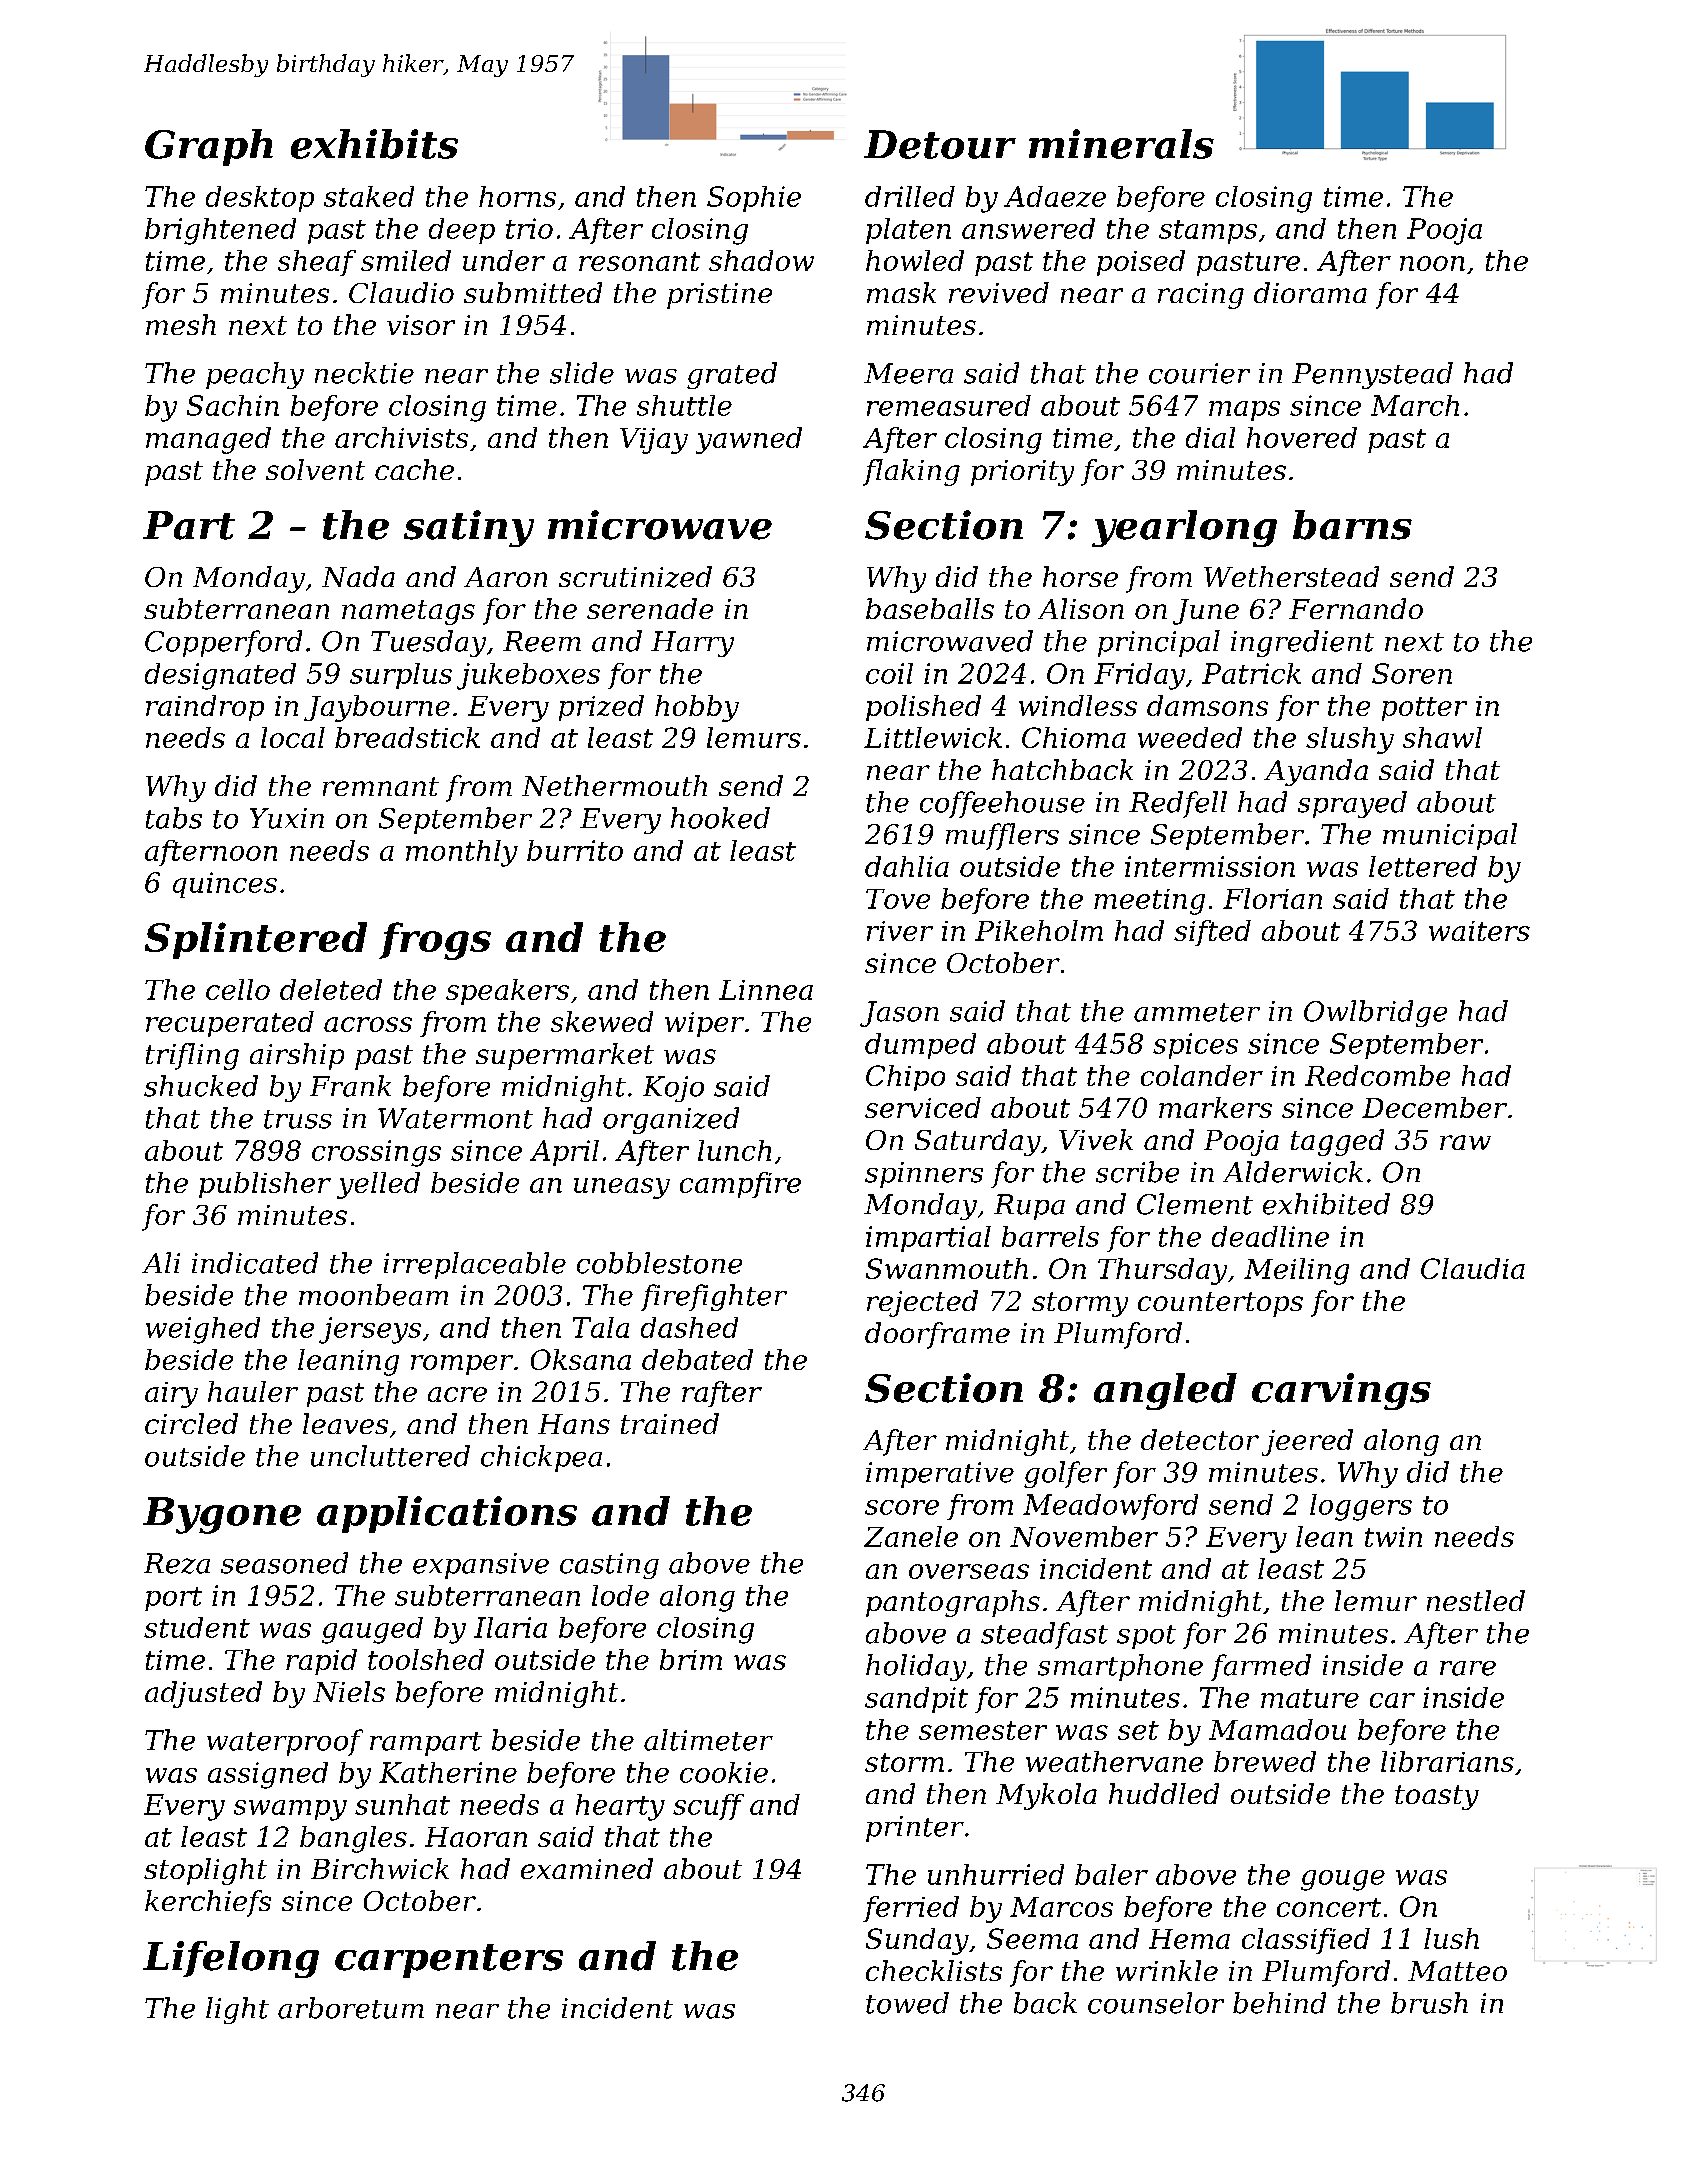 This screenshot has width=1683, height=2178. I want to click on breadstick, so click(407, 737).
